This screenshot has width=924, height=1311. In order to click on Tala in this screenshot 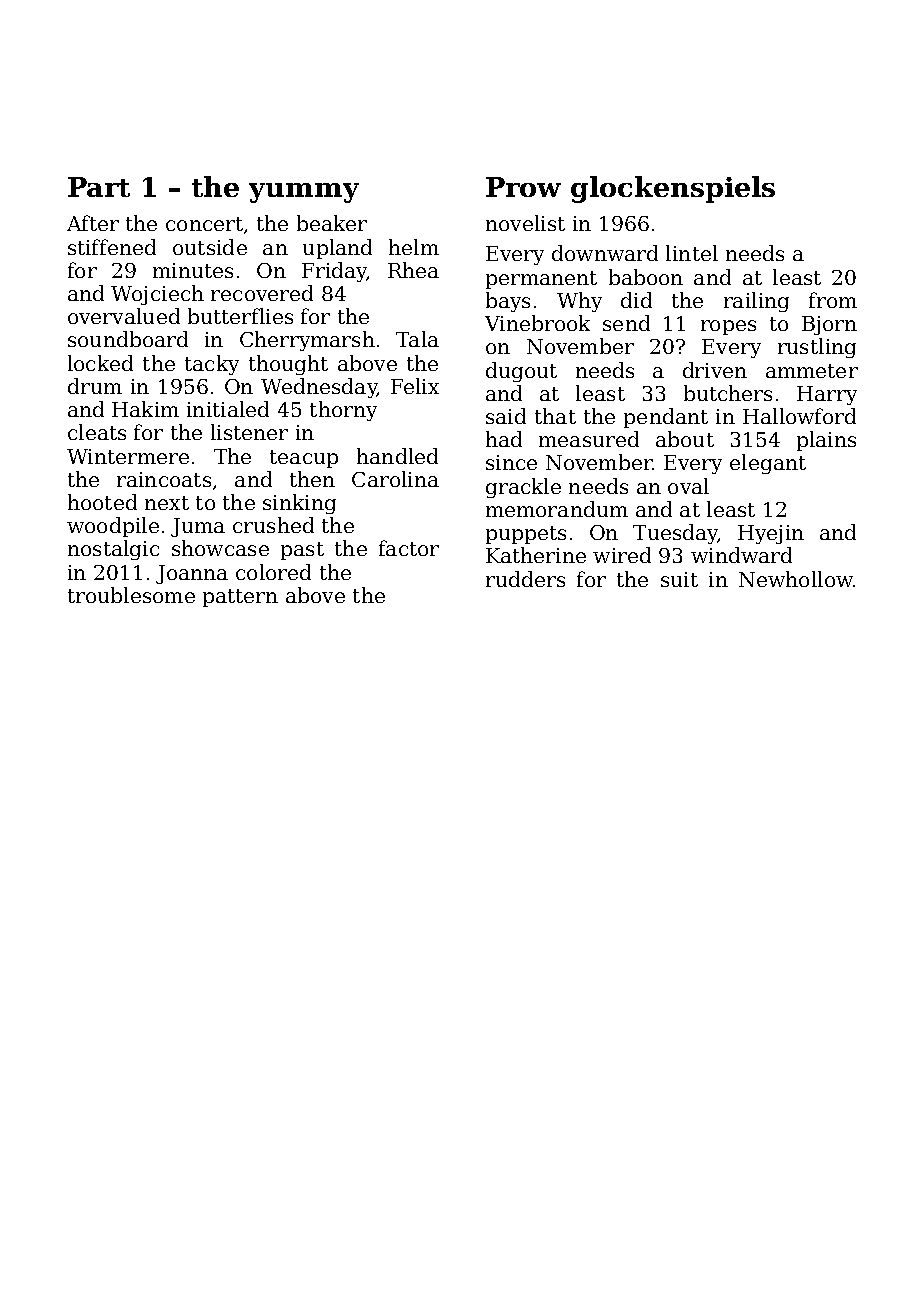, I will do `click(417, 339)`.
